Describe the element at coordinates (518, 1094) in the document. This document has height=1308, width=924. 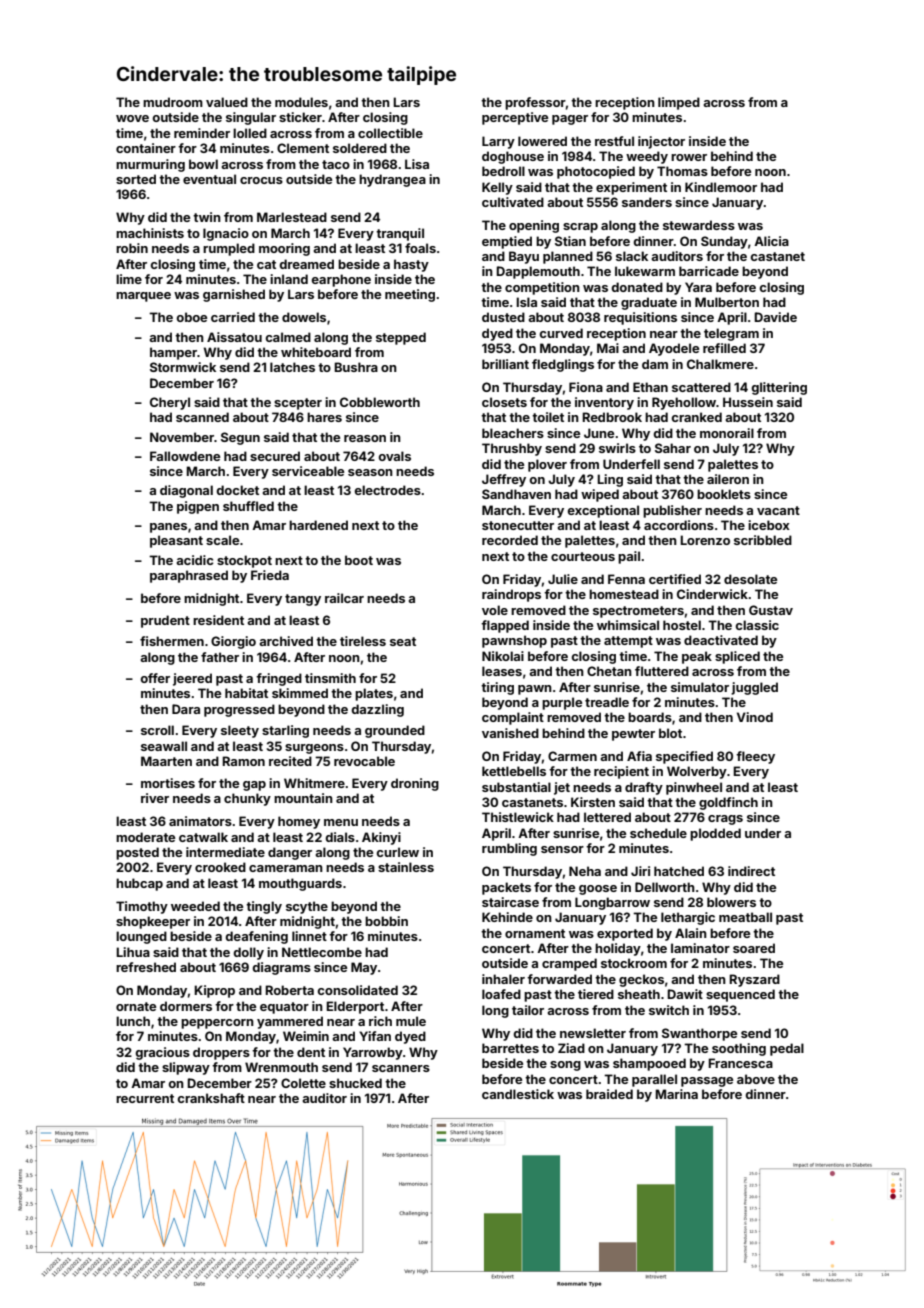
I see `candlestick` at that location.
